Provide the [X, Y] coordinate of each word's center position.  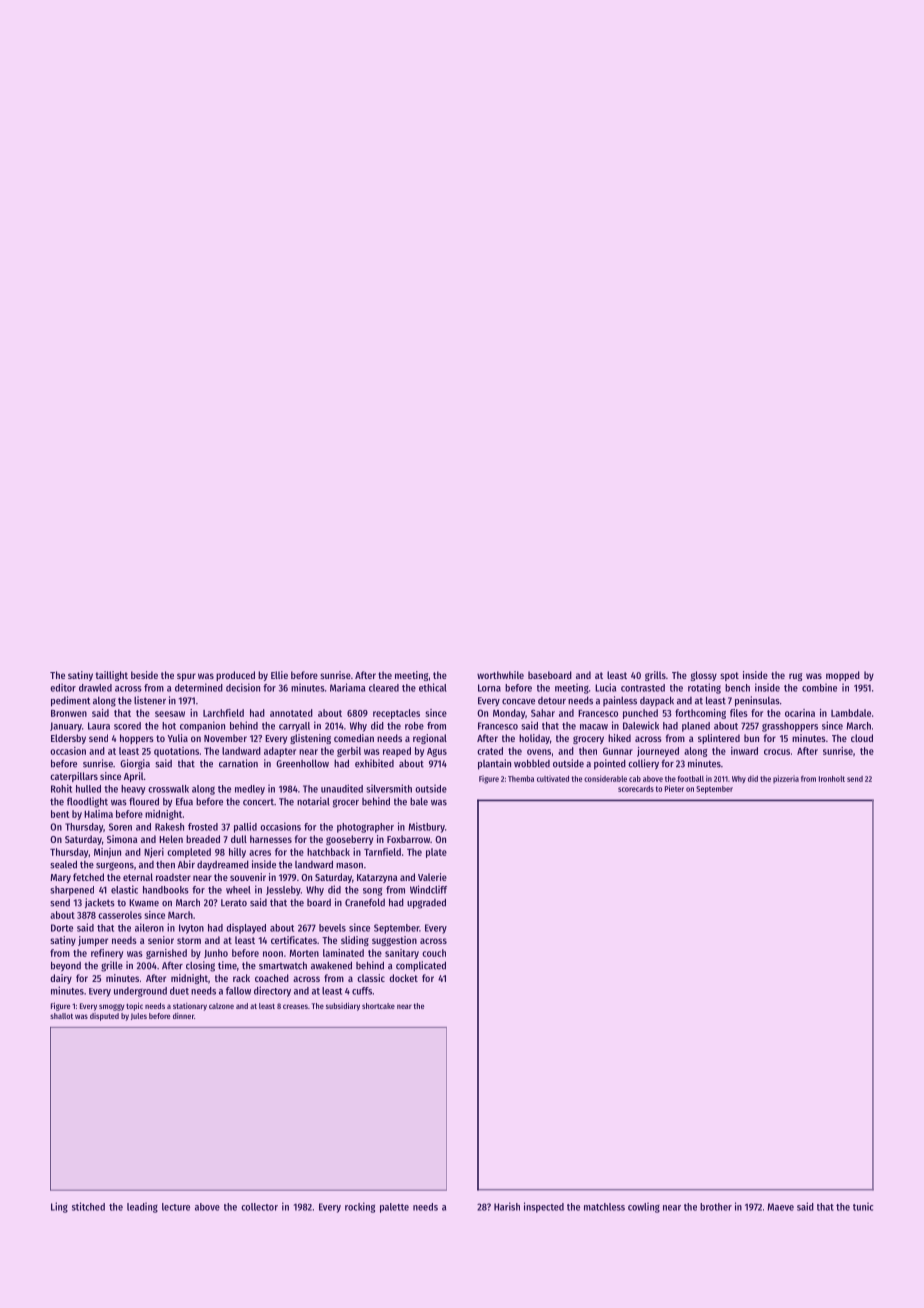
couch [434, 953]
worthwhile [500, 675]
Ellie [279, 675]
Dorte [62, 928]
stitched [88, 1206]
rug [796, 677]
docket [403, 978]
